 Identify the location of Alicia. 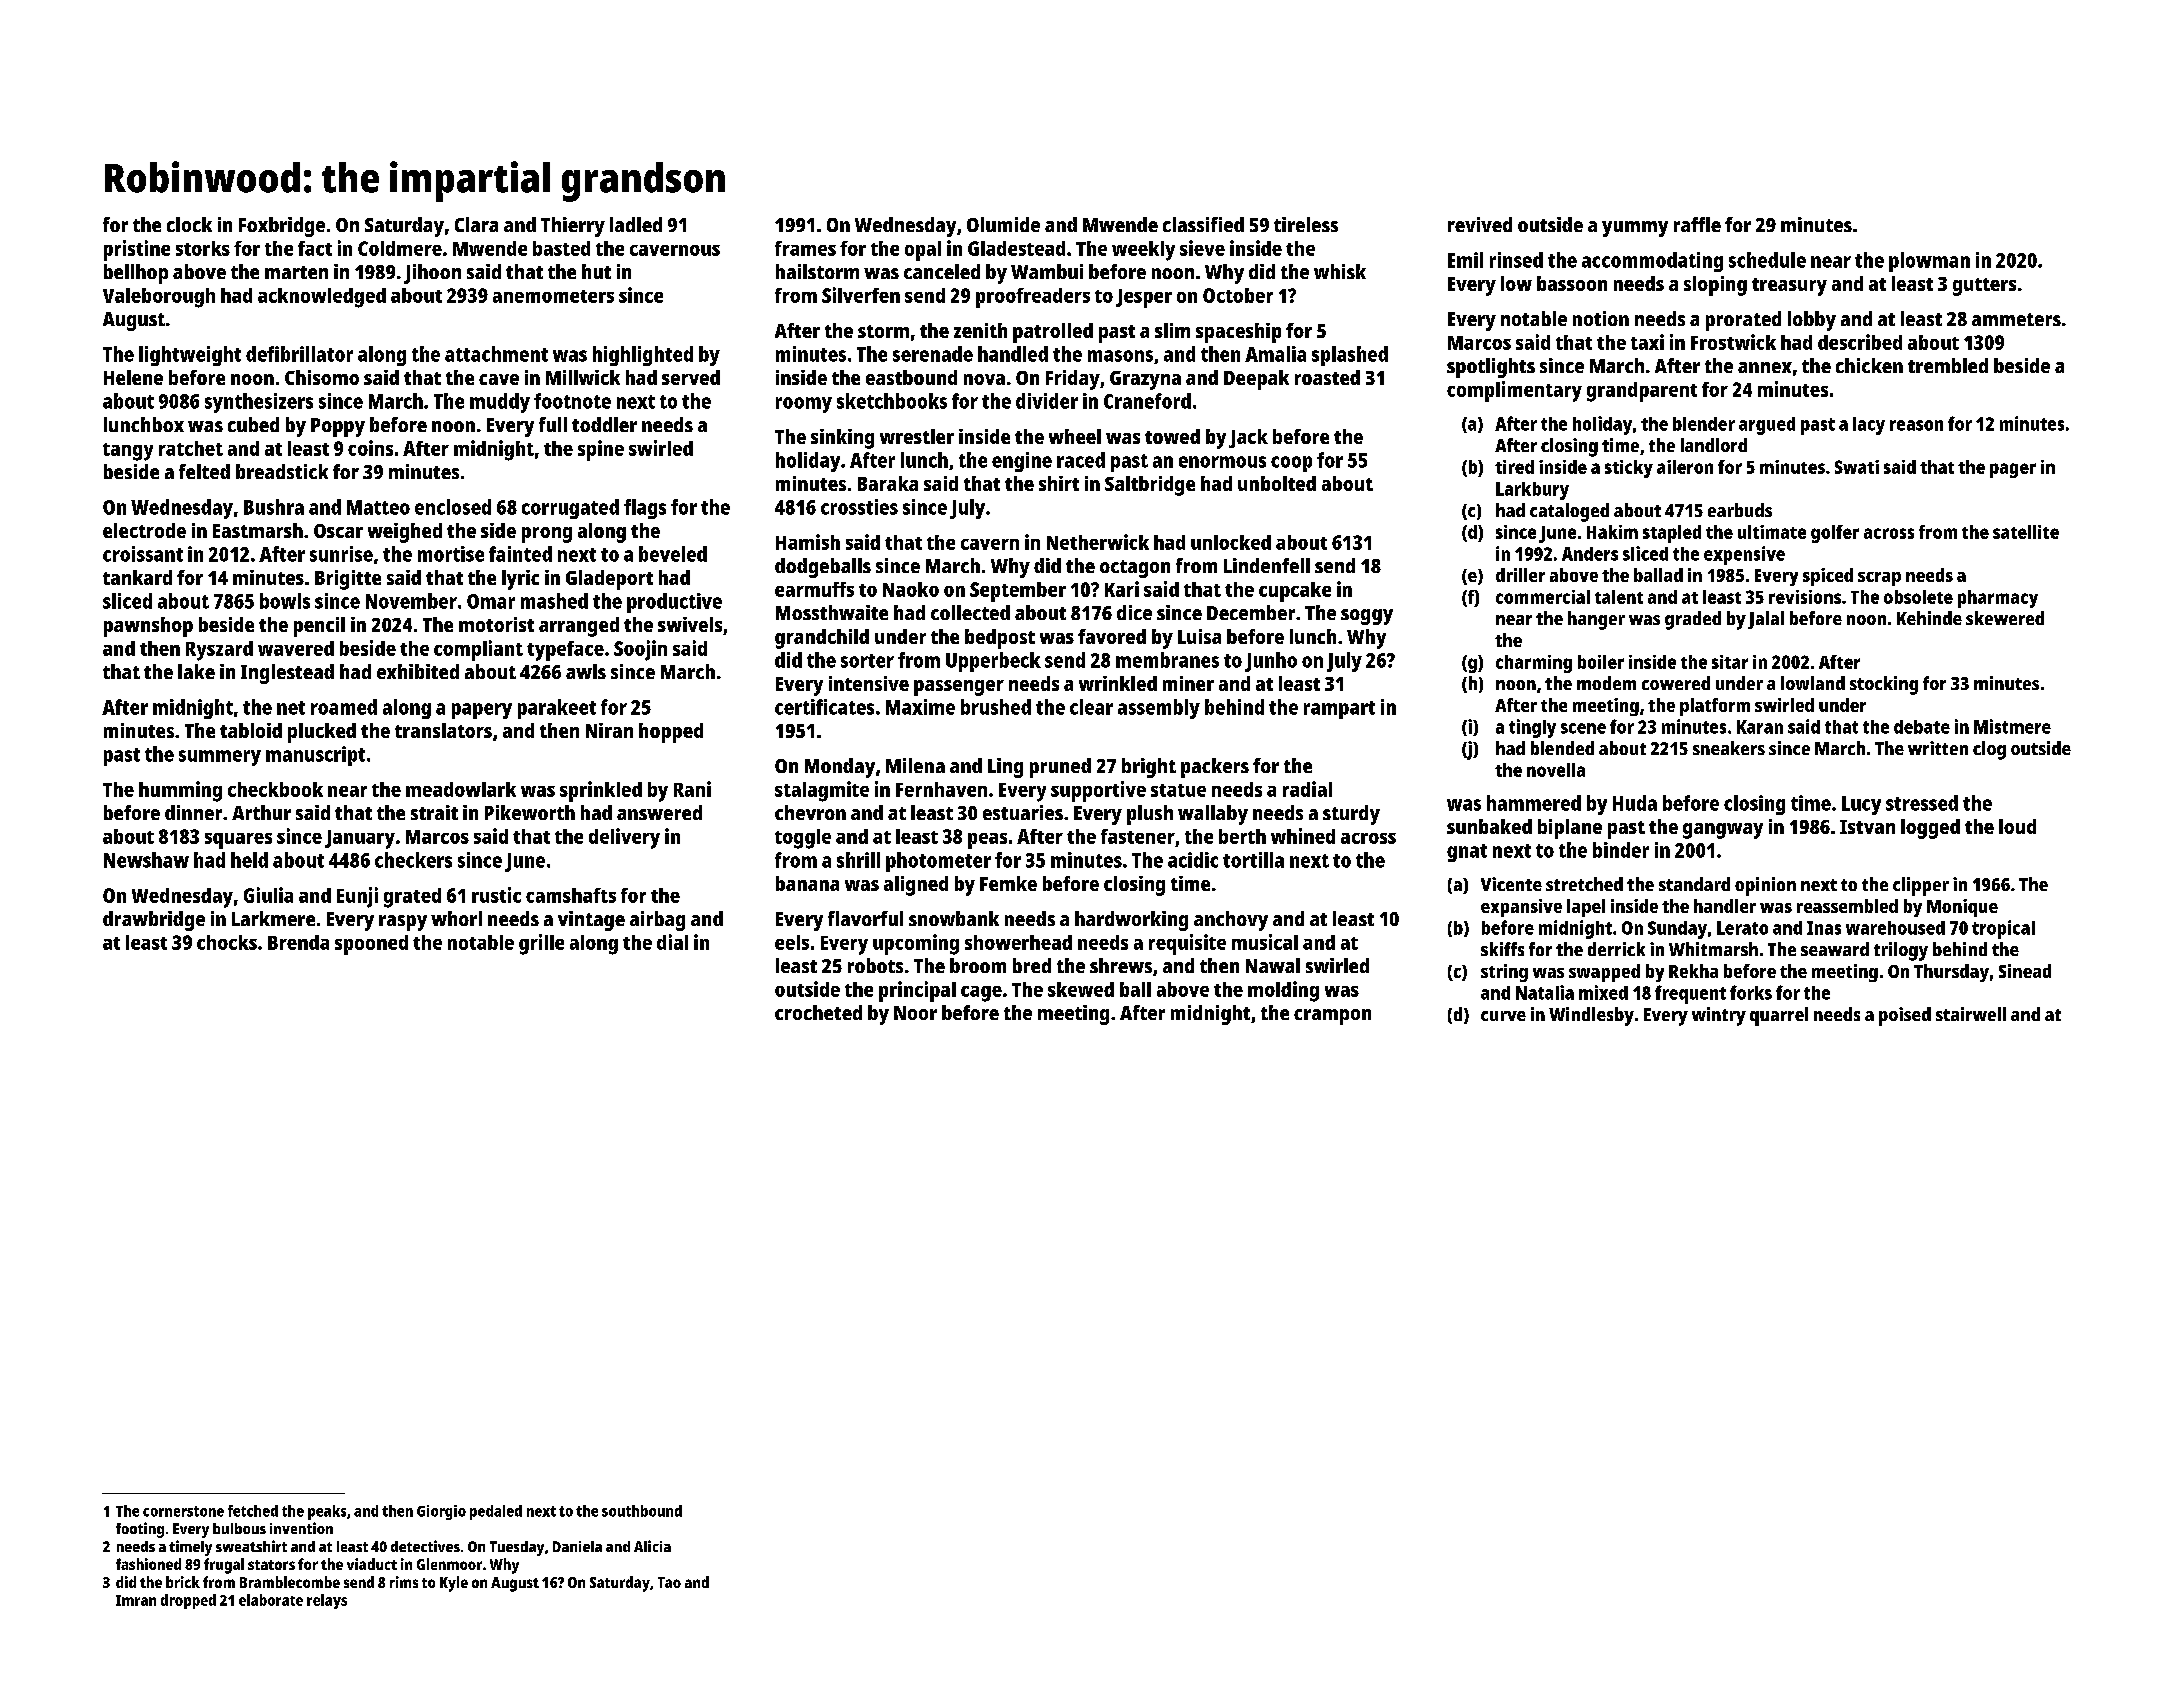
(652, 1546).
